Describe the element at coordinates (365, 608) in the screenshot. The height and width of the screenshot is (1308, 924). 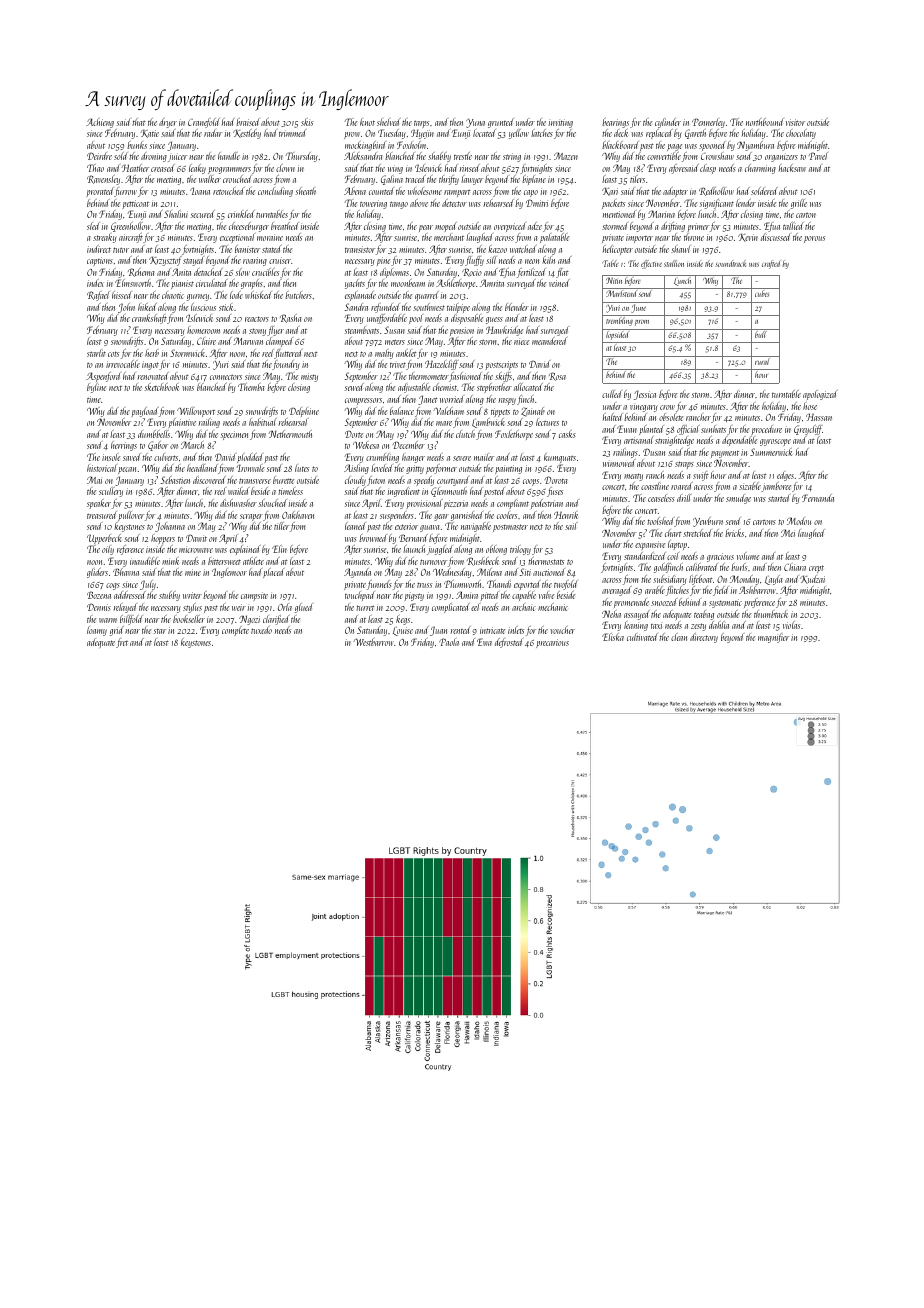
I see `turret` at that location.
